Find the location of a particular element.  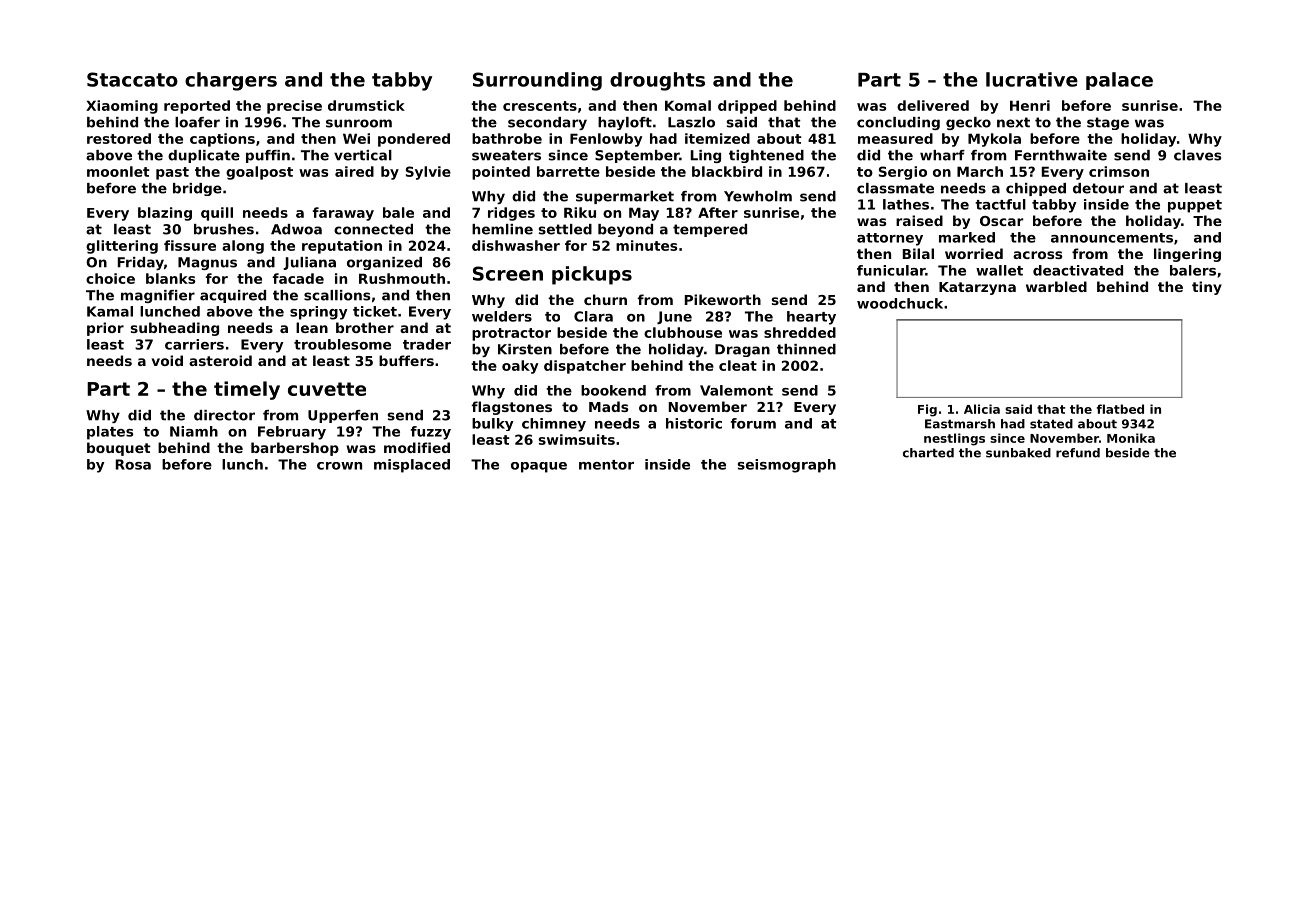

magnifier is located at coordinates (158, 296).
